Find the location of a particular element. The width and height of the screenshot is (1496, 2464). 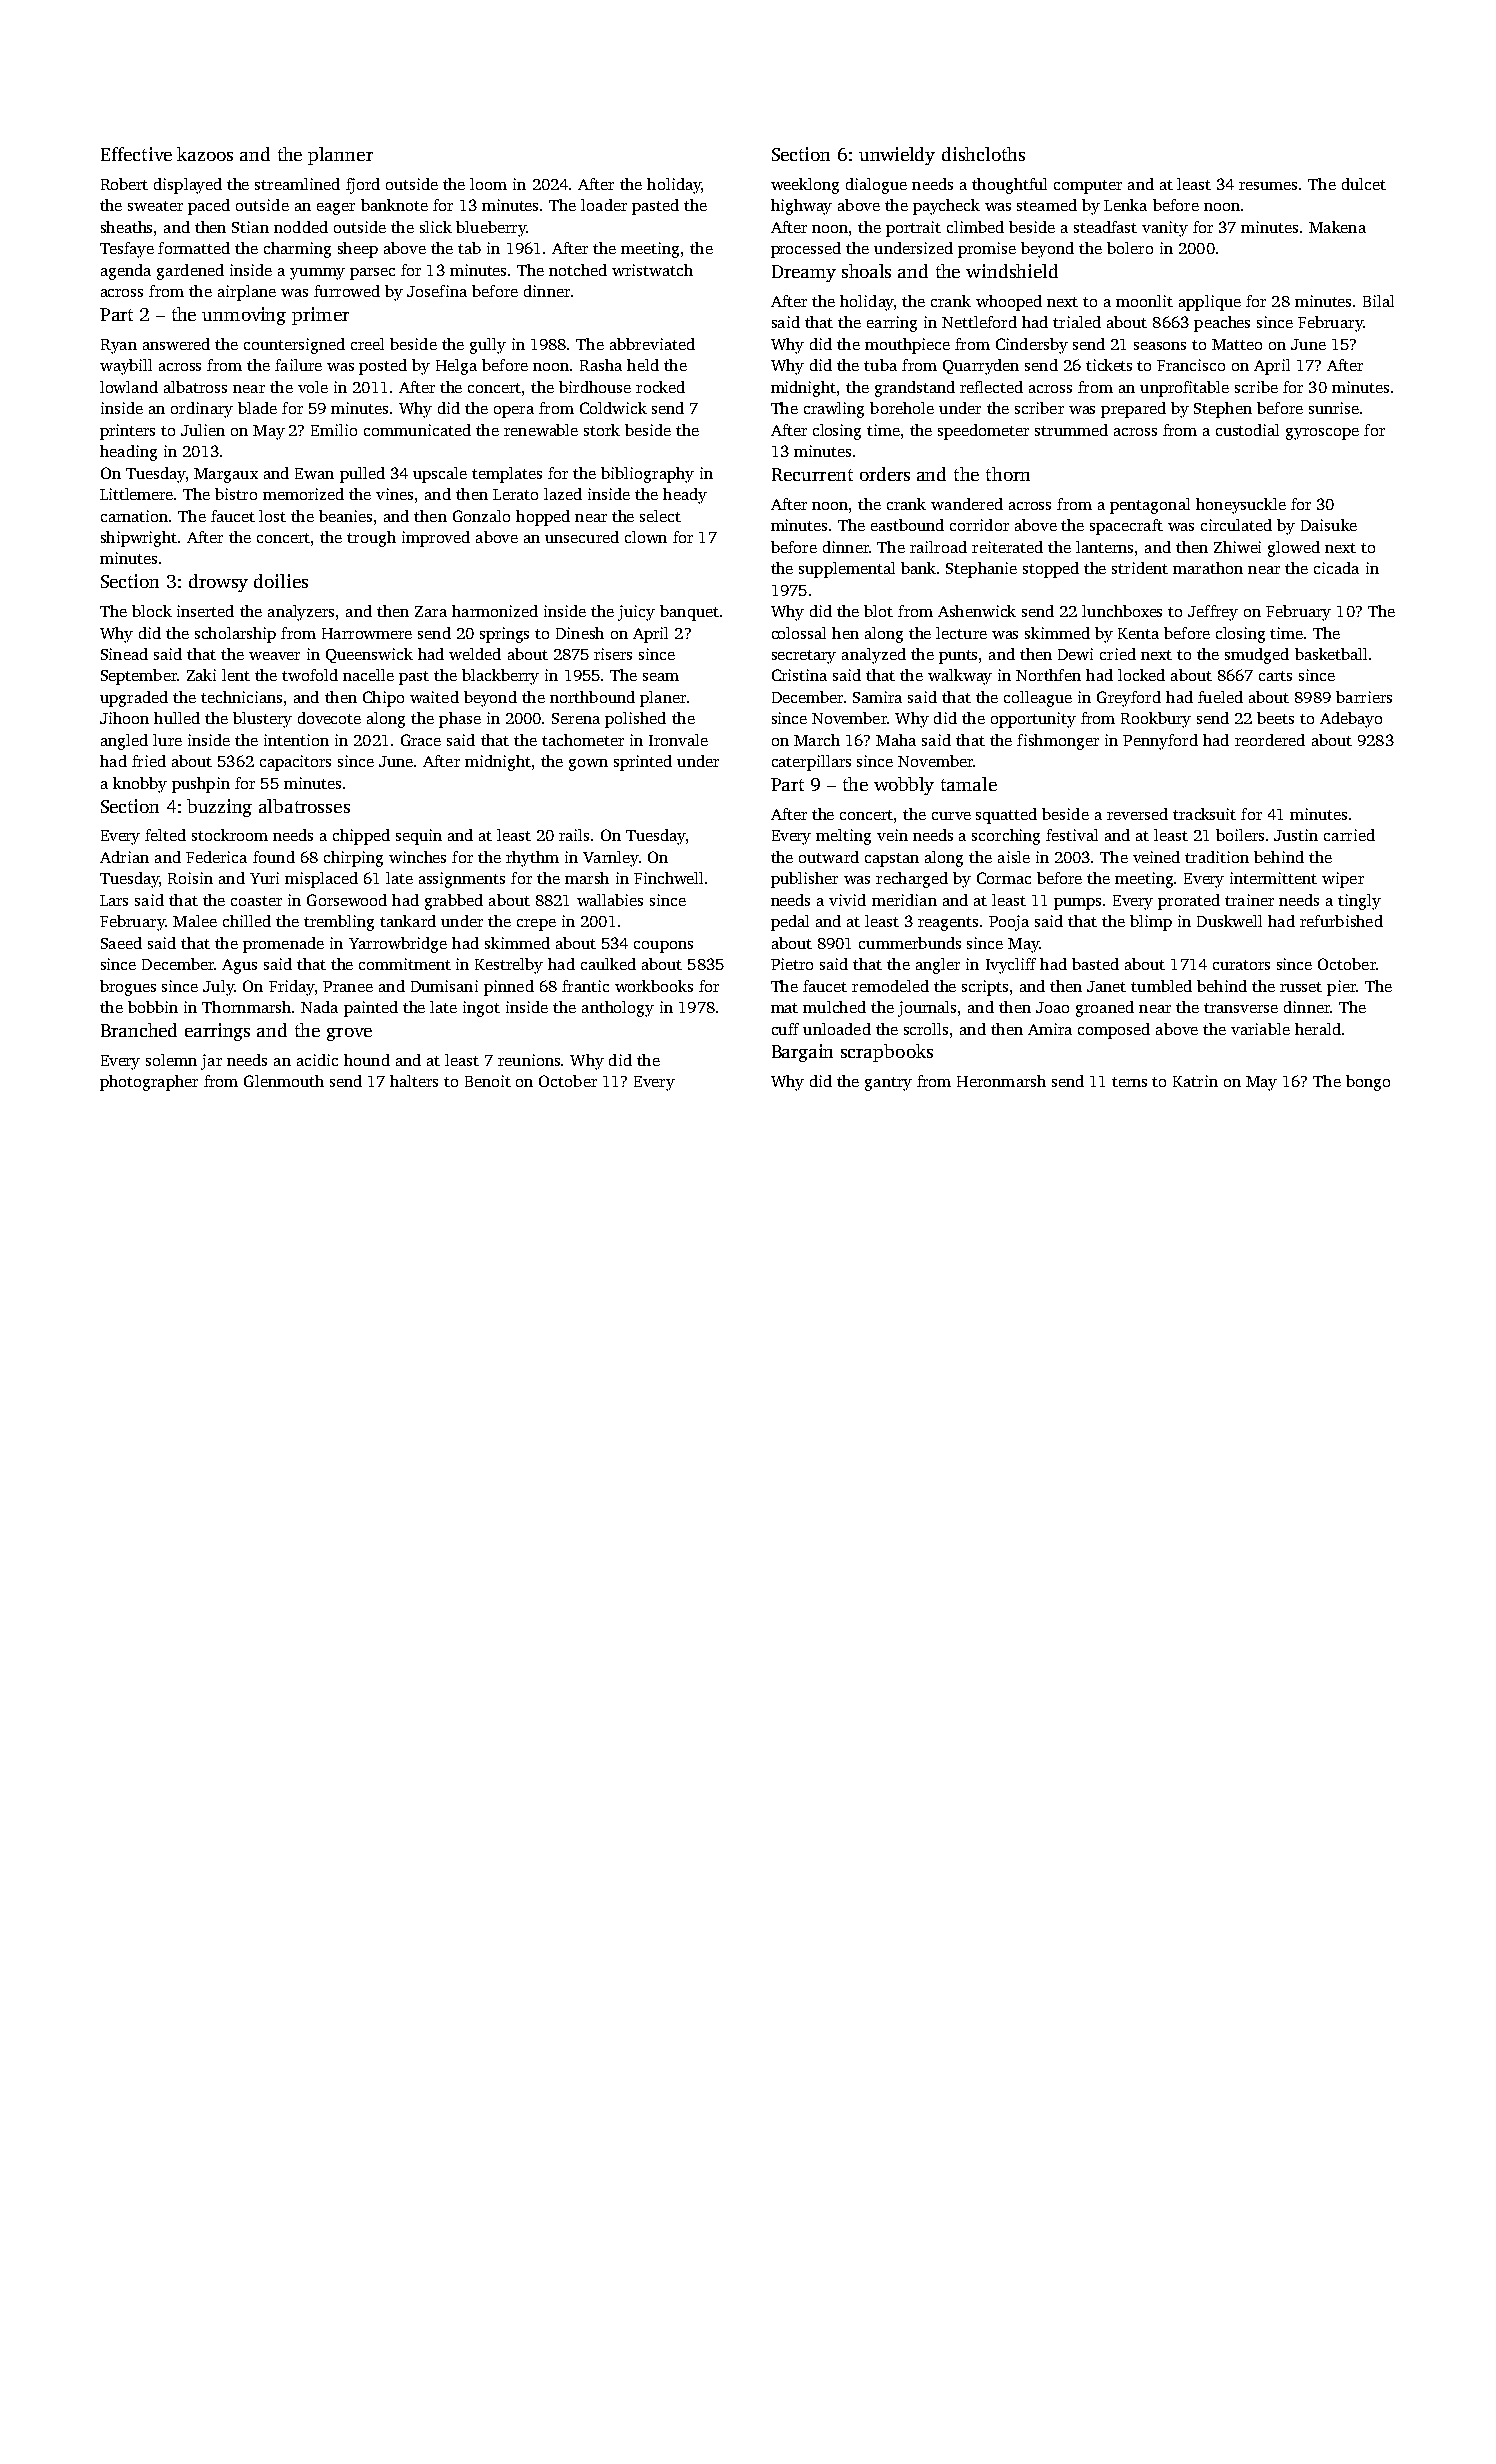

angler is located at coordinates (938, 966).
